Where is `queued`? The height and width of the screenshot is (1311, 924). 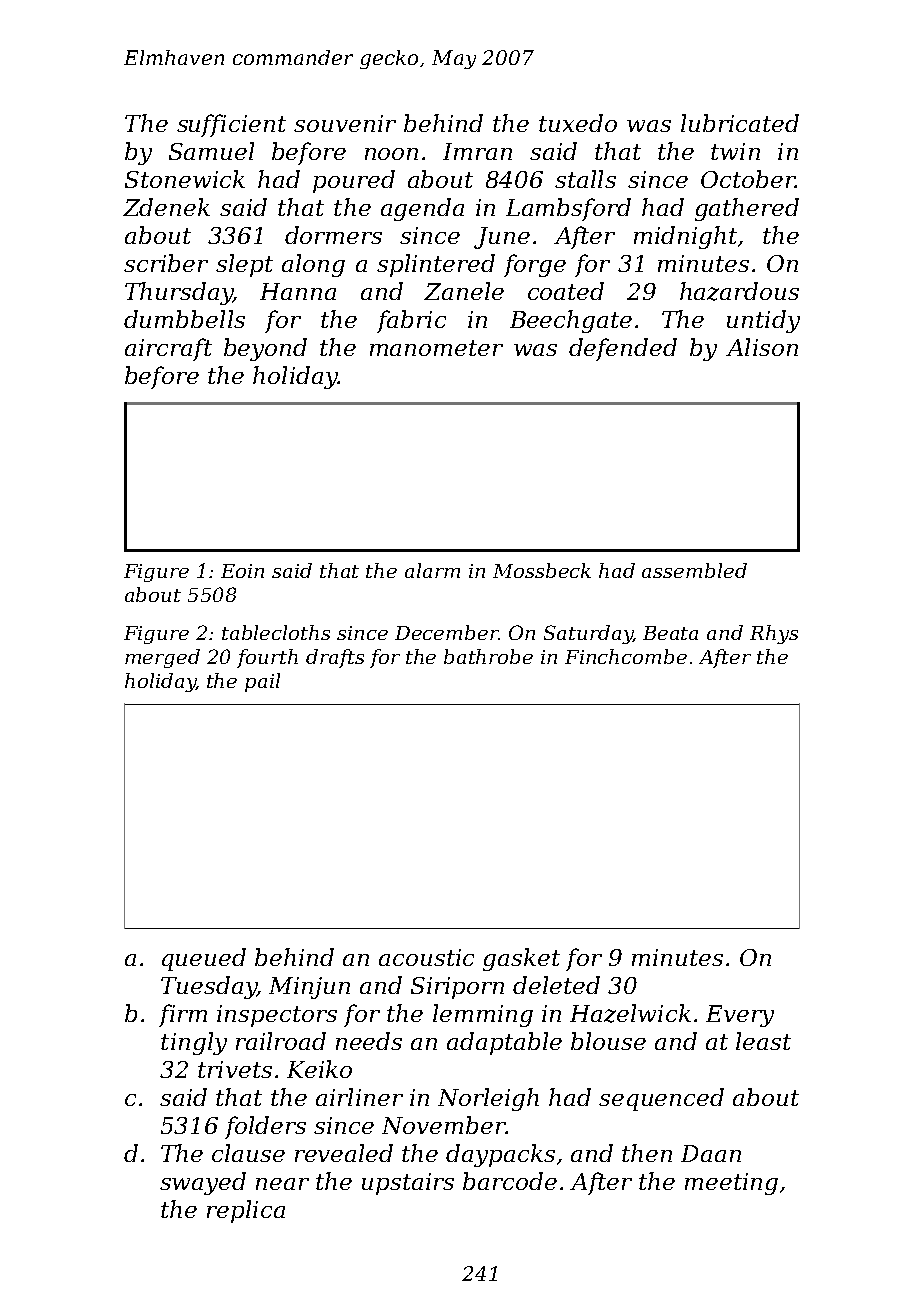
queued is located at coordinates (204, 959).
